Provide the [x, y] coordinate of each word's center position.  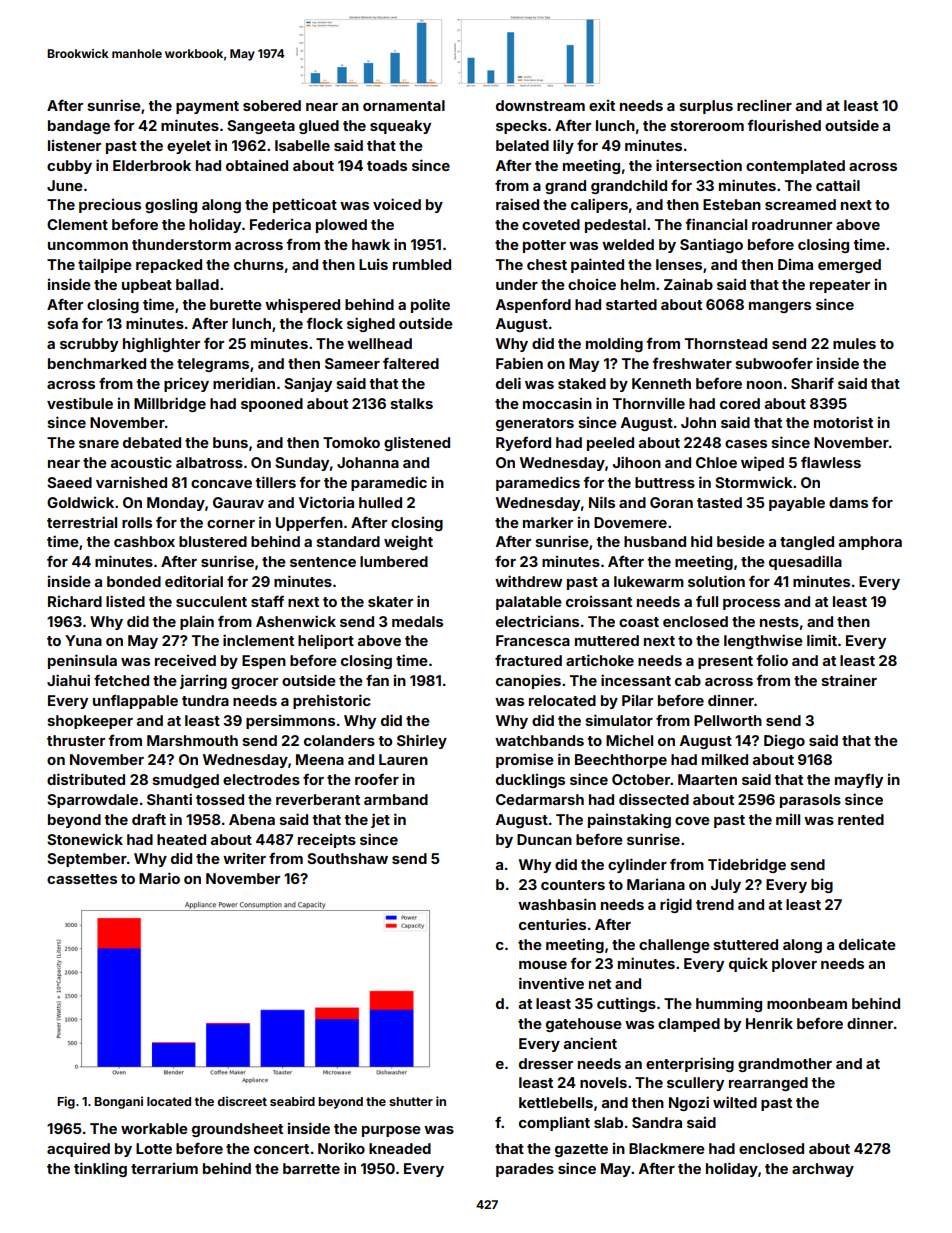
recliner [764, 105]
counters [573, 885]
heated [181, 839]
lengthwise [763, 641]
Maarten [707, 779]
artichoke [600, 660]
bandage [79, 127]
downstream [540, 105]
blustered [213, 541]
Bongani [118, 1102]
